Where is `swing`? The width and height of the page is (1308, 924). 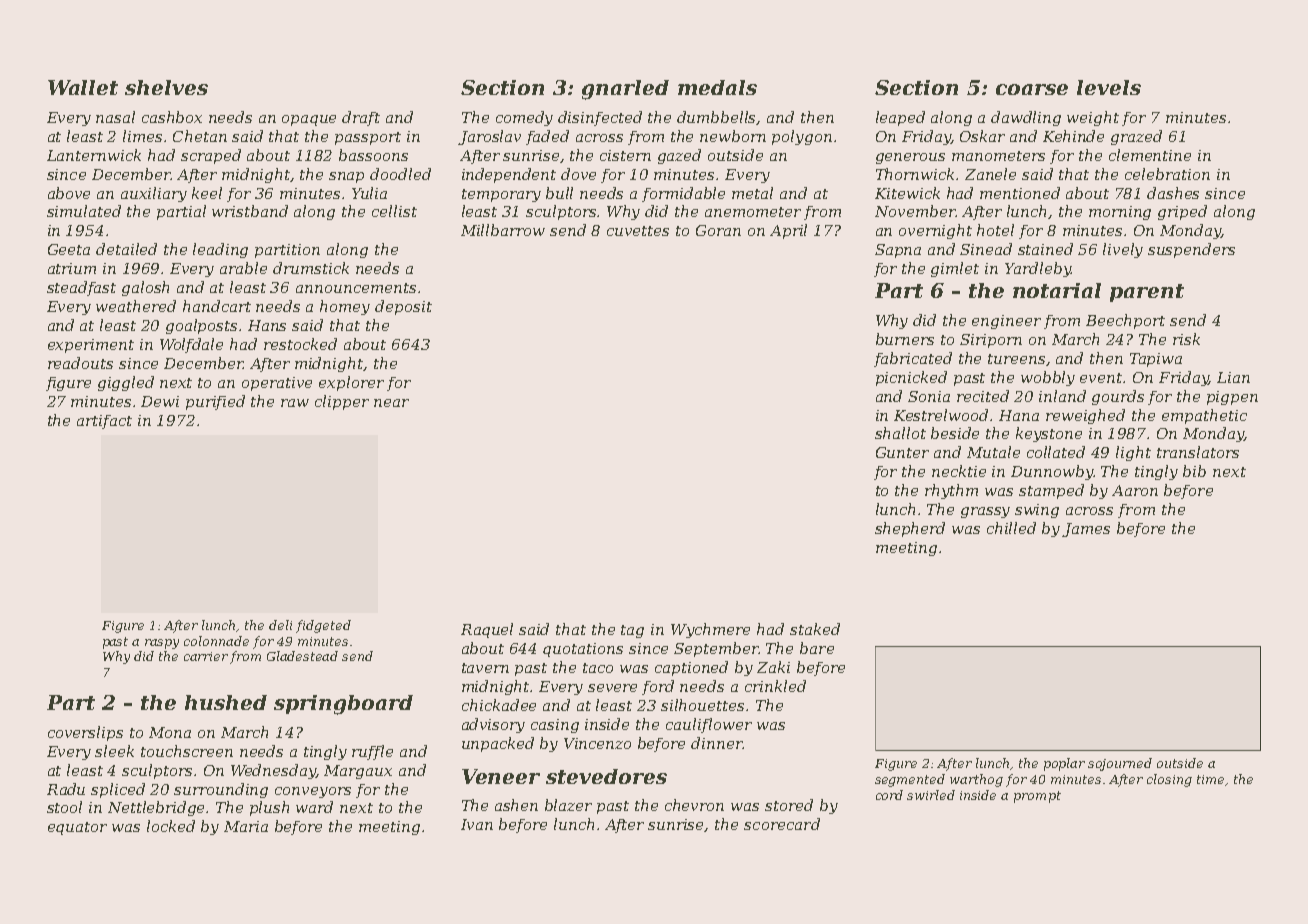
swing is located at coordinates (1037, 511).
